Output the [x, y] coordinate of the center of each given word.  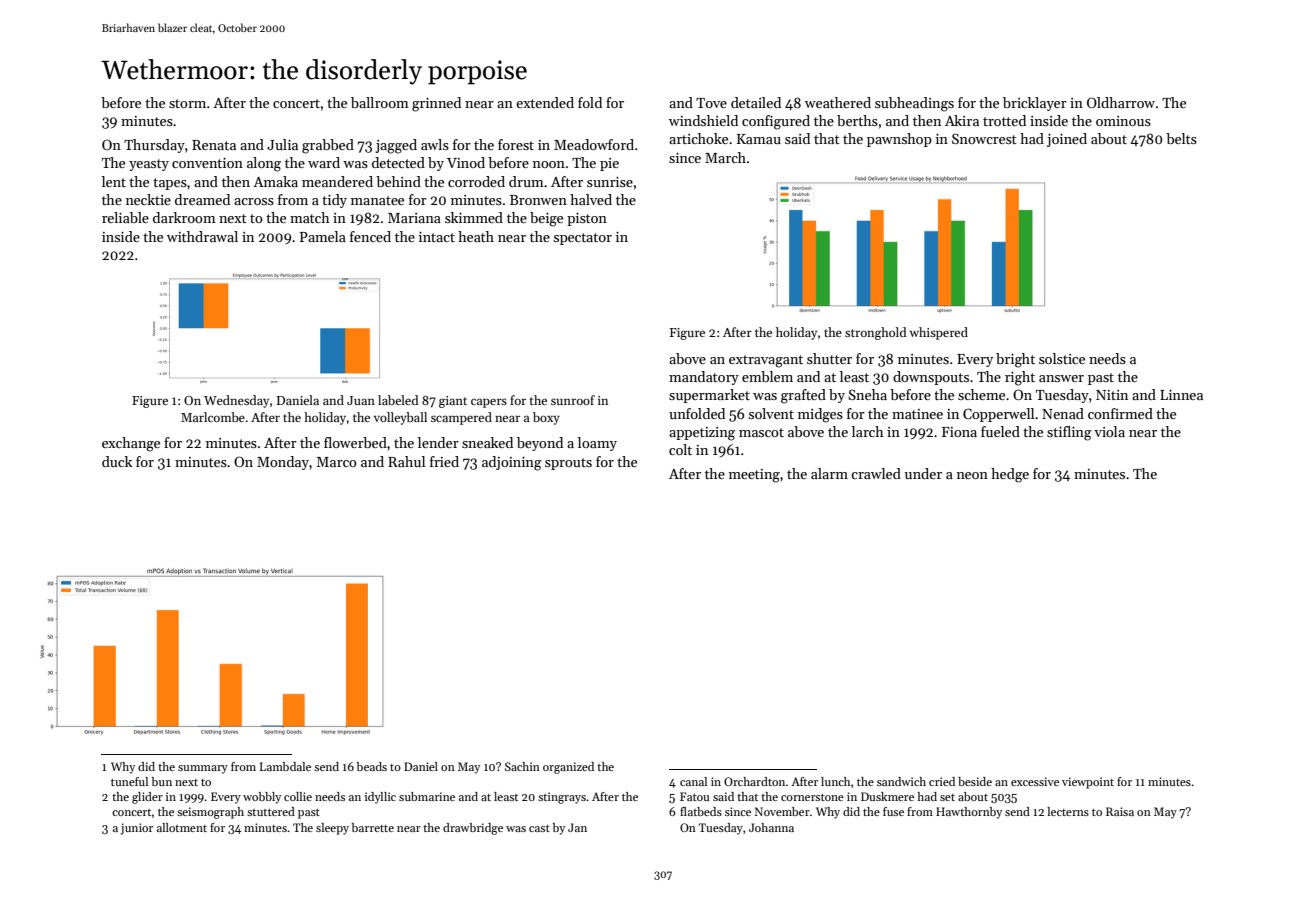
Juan [361, 400]
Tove [711, 103]
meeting [754, 476]
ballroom [380, 102]
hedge [1010, 475]
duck [117, 461]
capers [489, 403]
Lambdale [285, 766]
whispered [938, 333]
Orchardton [754, 781]
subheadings [914, 104]
